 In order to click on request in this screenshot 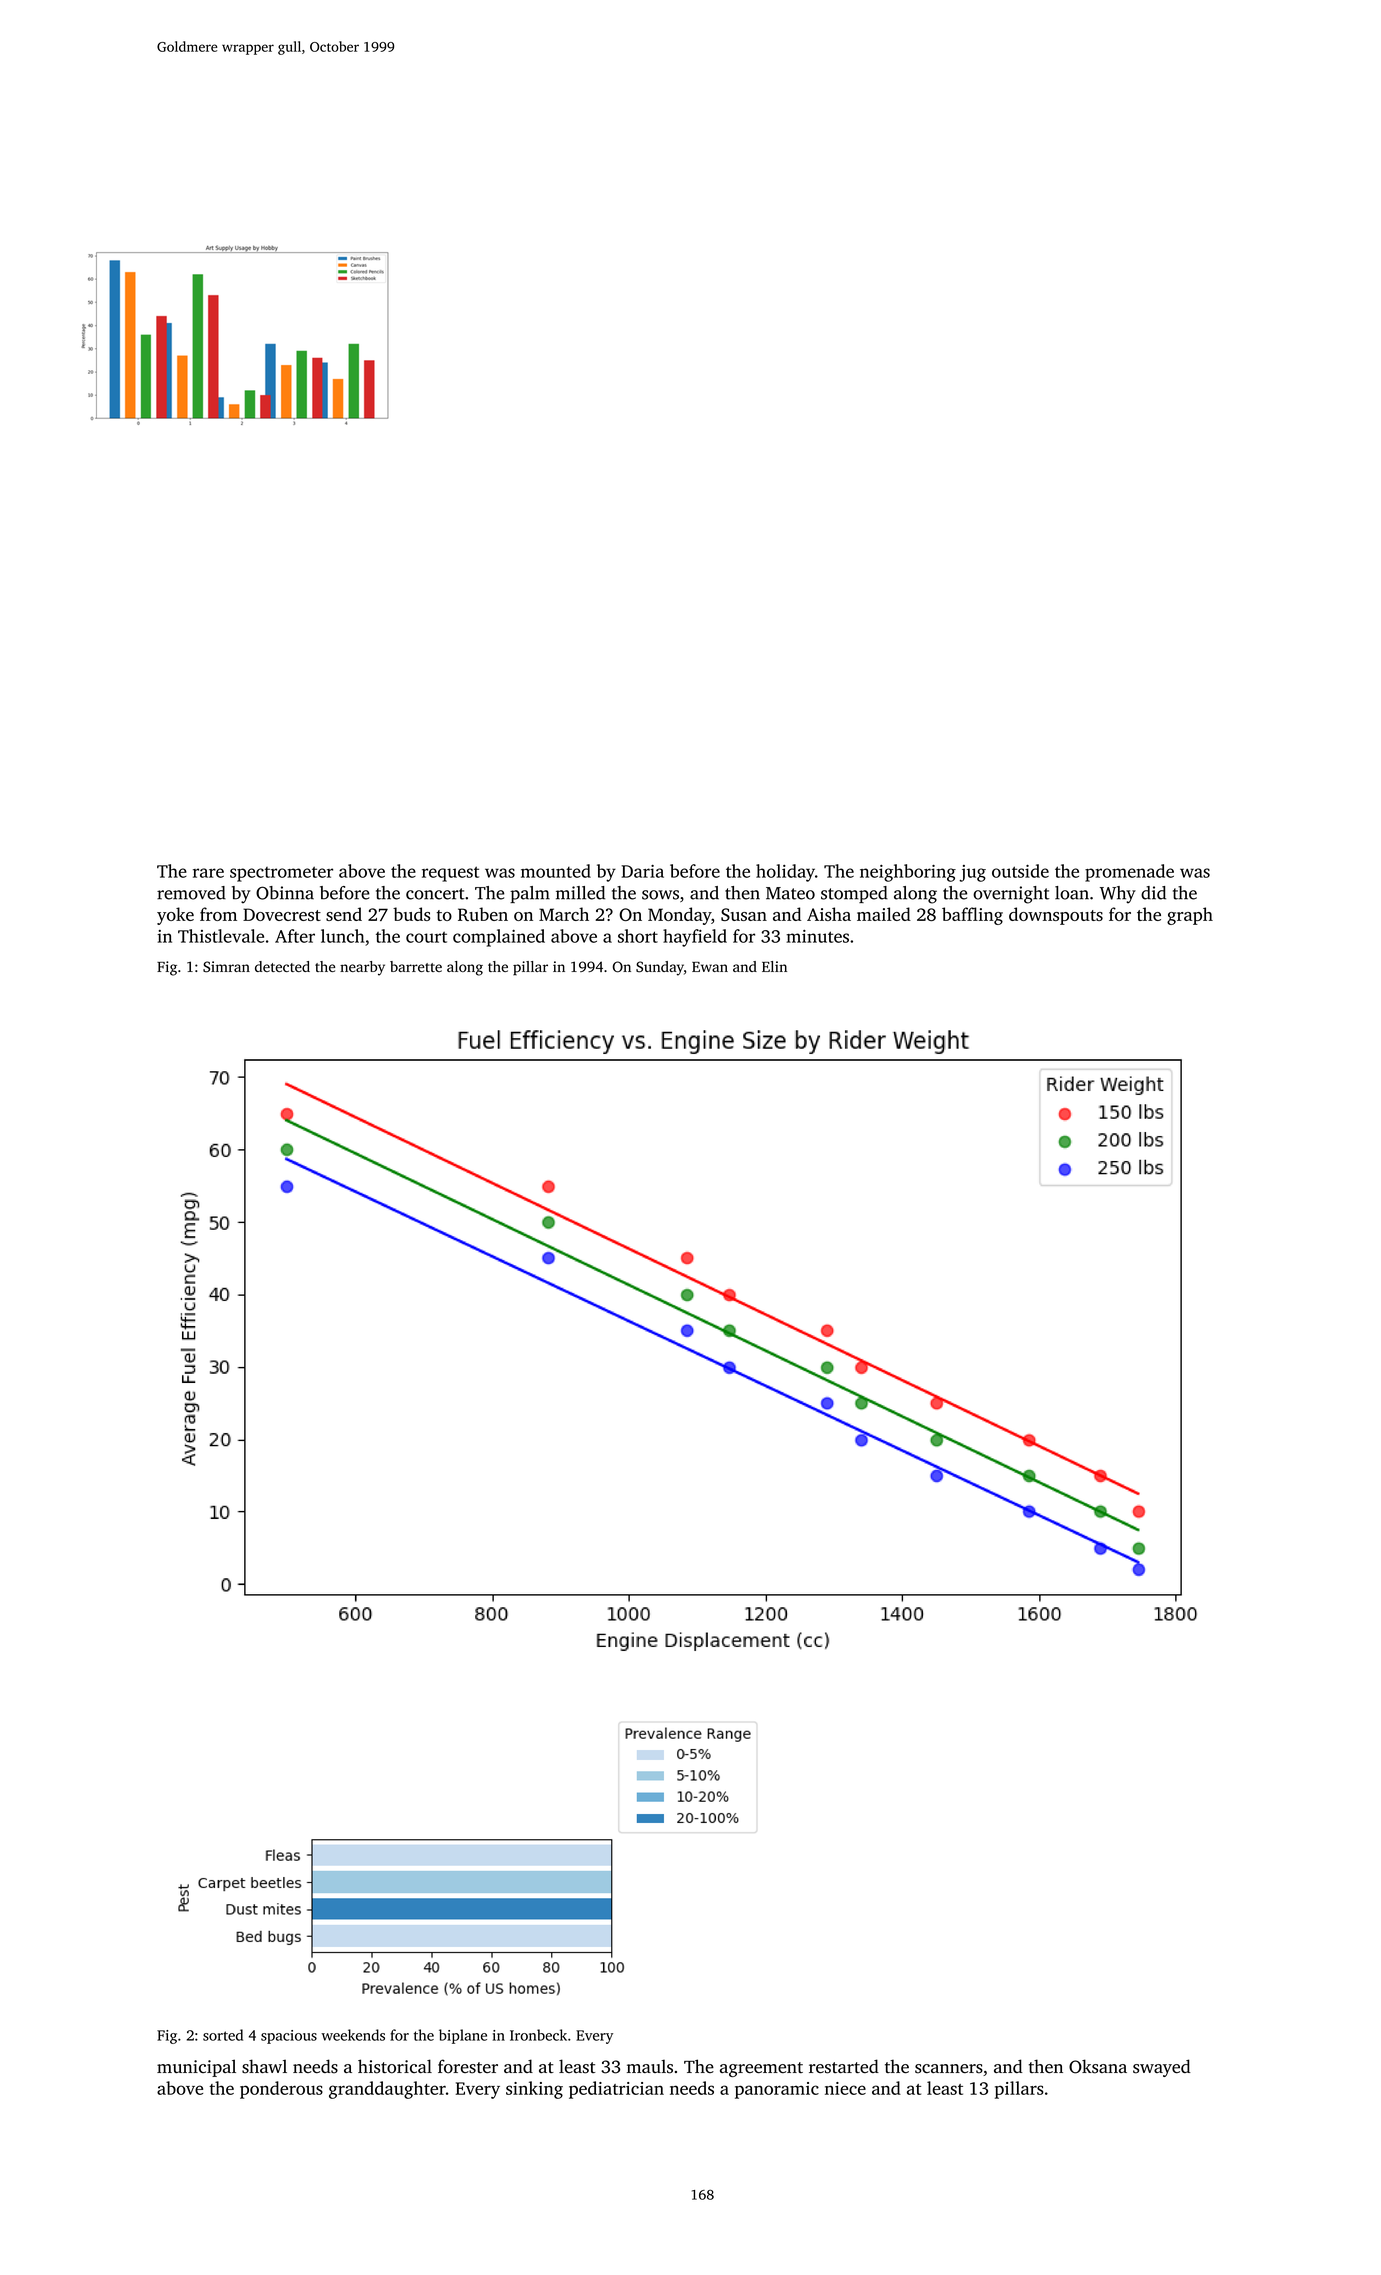, I will do `click(450, 874)`.
